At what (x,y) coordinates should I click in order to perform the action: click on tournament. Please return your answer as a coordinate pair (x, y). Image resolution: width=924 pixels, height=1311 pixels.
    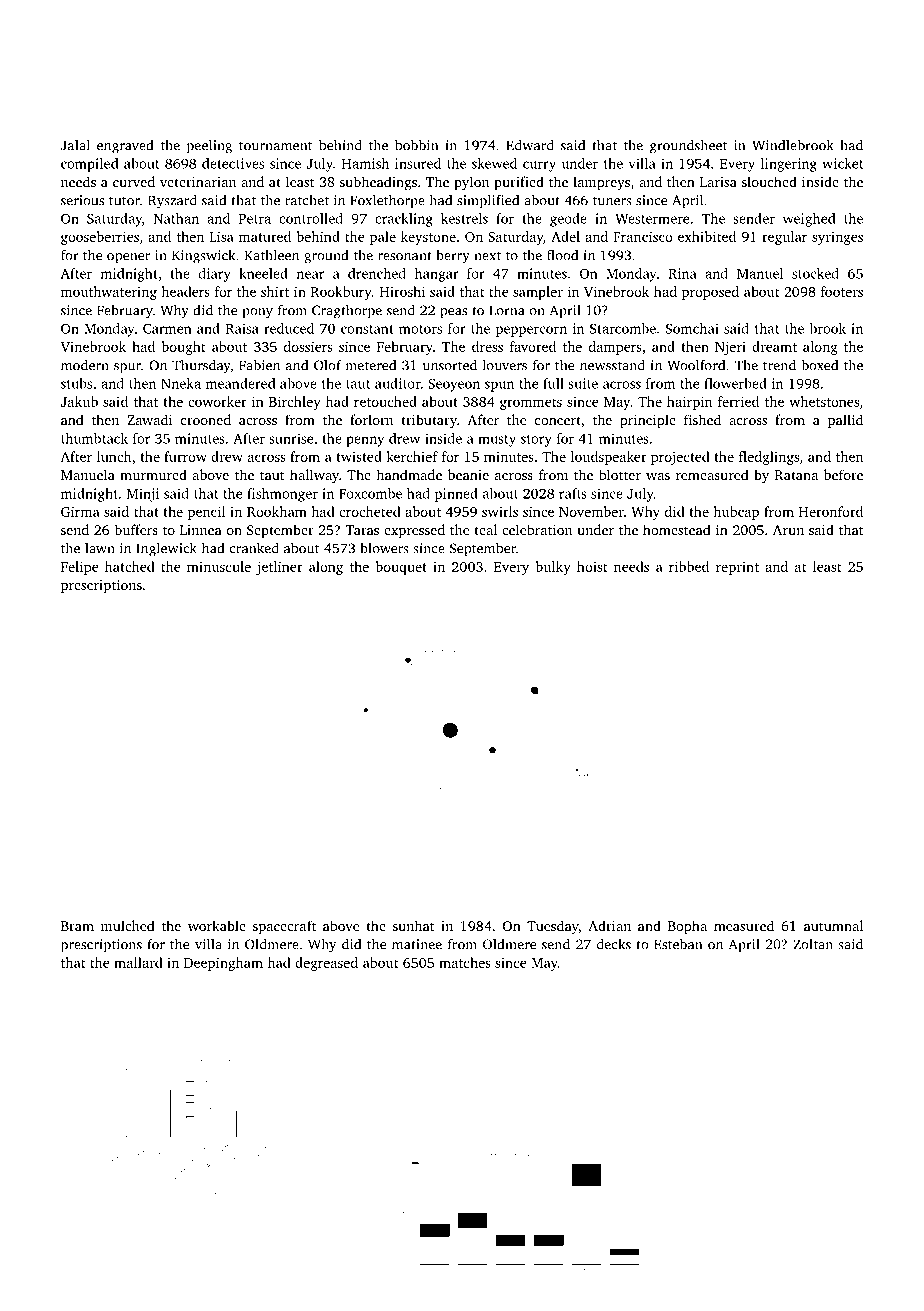
    Looking at the image, I should click on (276, 146).
